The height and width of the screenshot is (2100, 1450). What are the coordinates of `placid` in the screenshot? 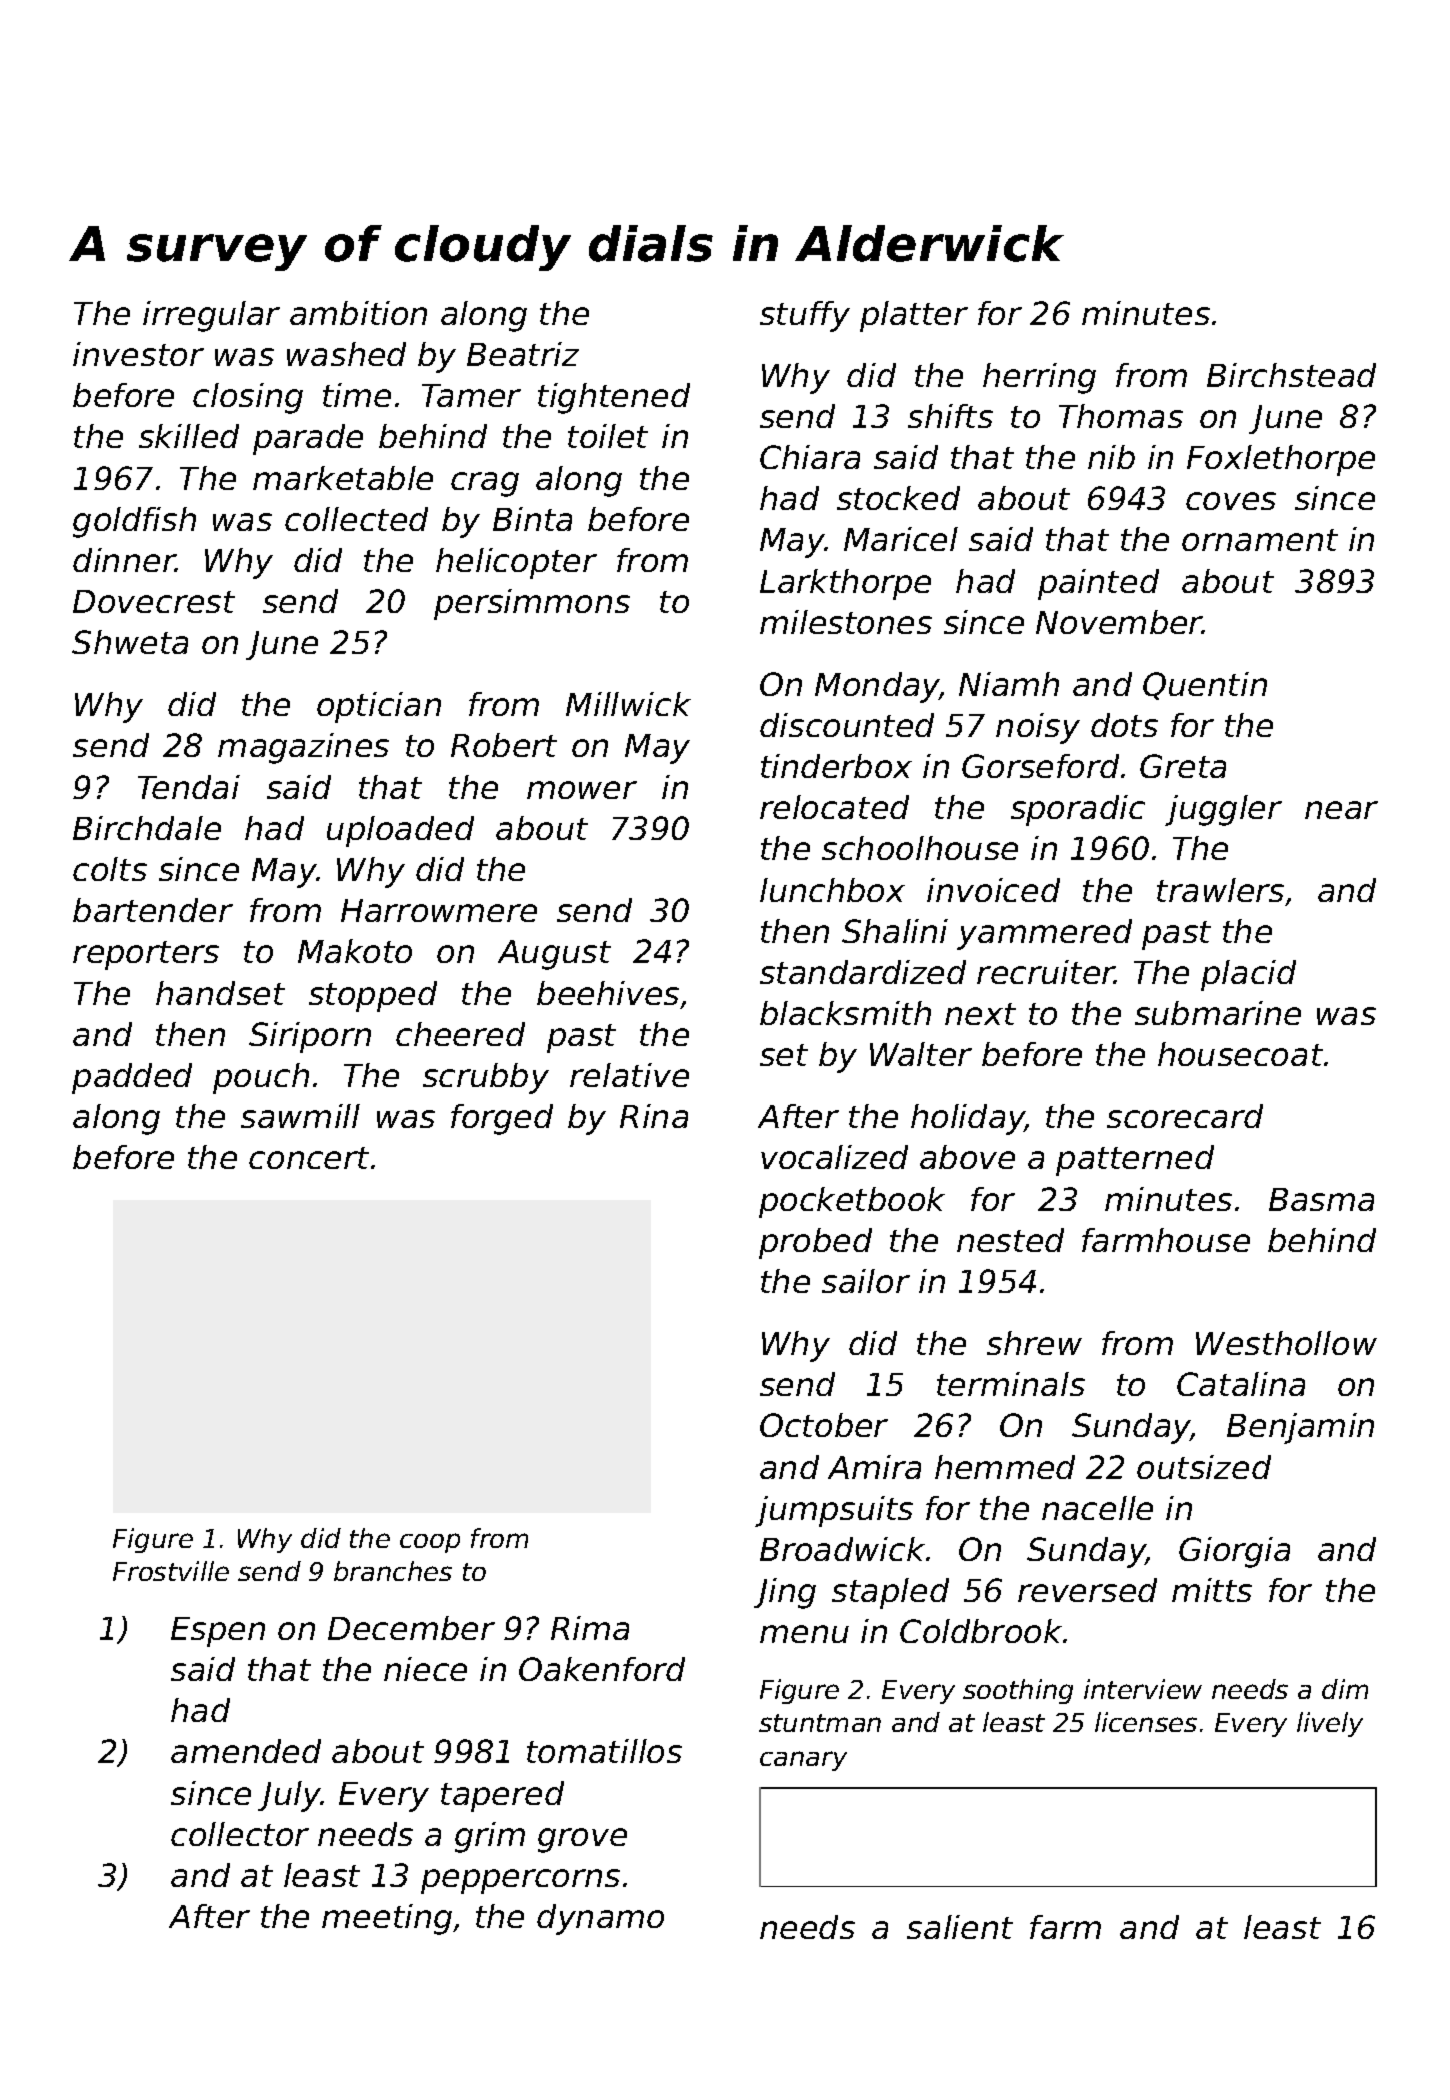 It's located at (1248, 975).
